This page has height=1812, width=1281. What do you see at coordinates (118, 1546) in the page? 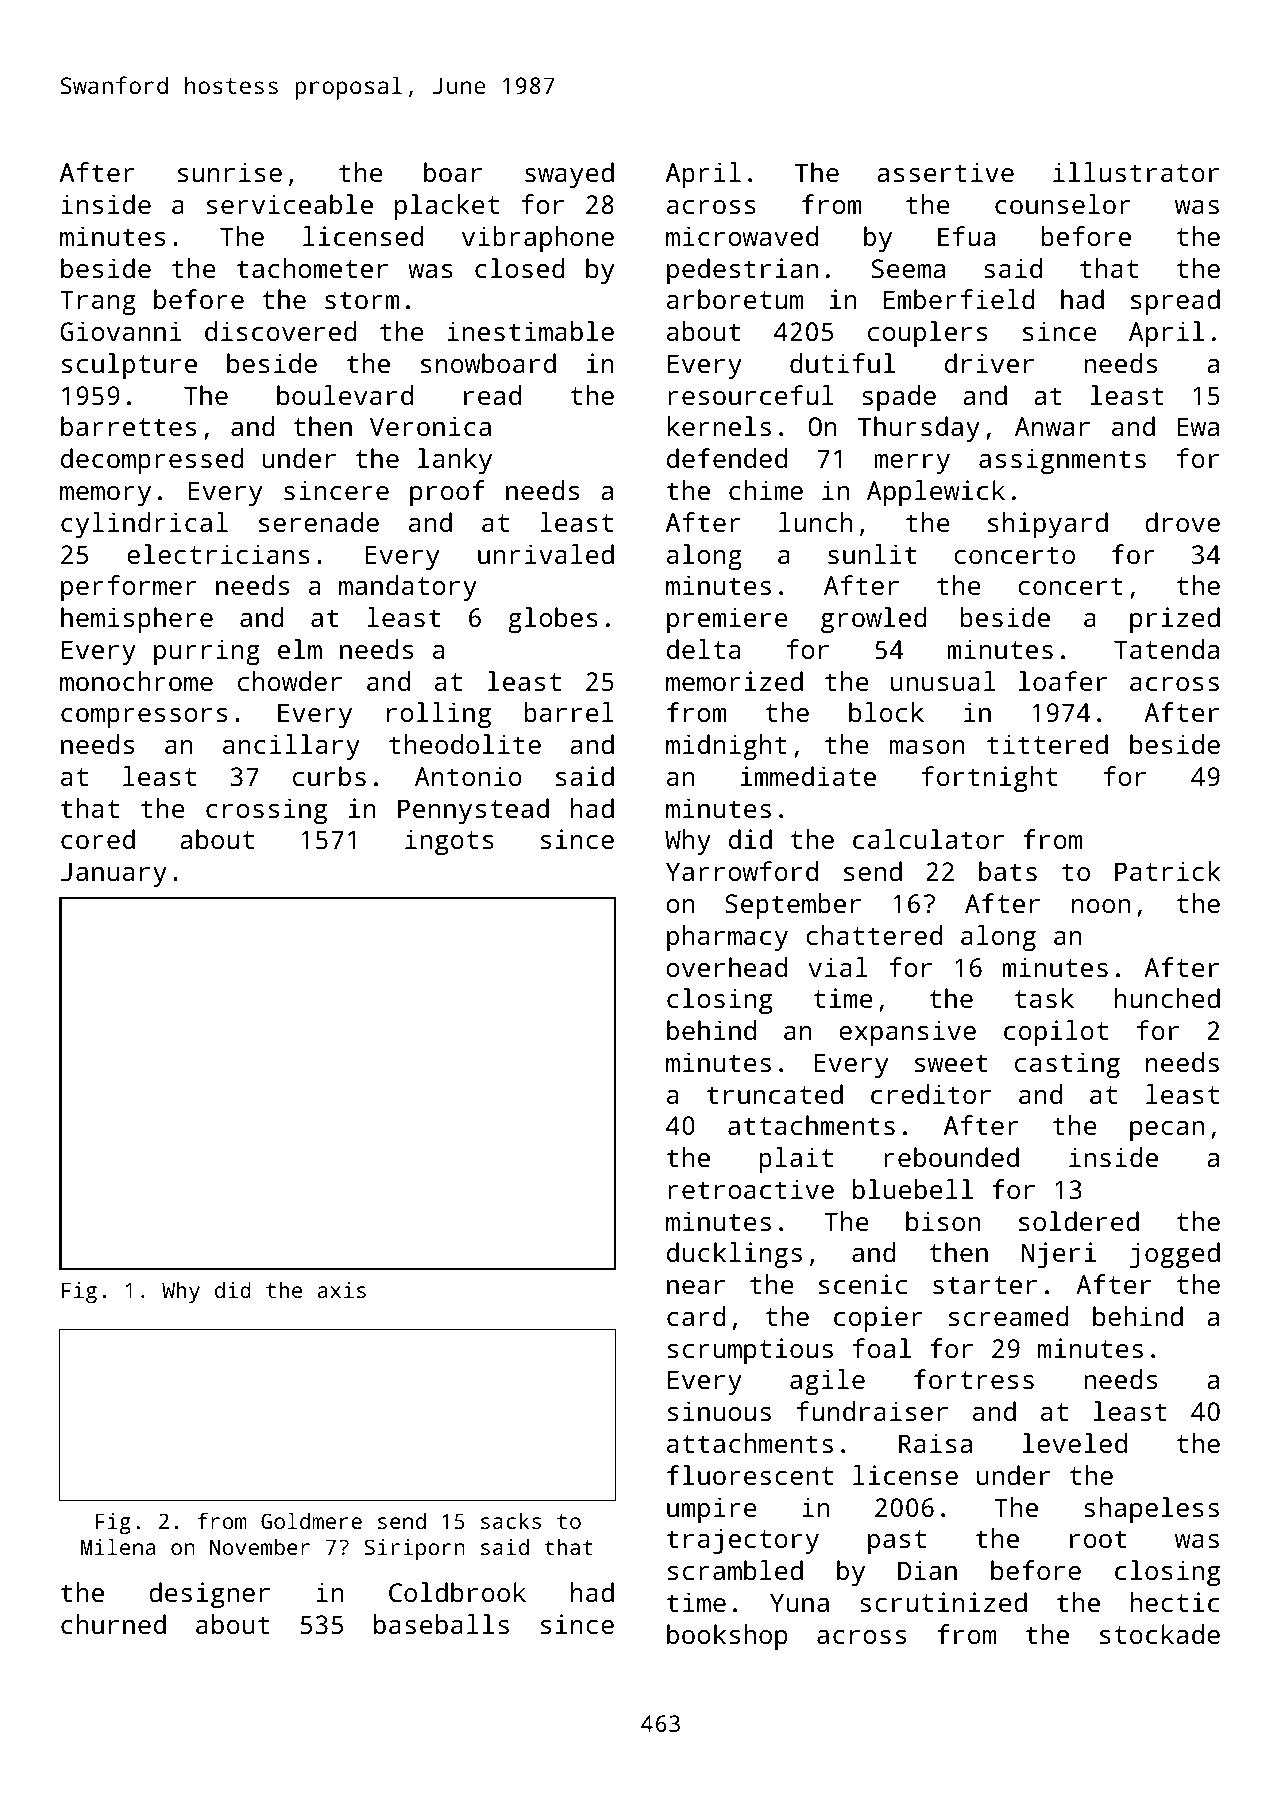
I see `Milena` at bounding box center [118, 1546].
